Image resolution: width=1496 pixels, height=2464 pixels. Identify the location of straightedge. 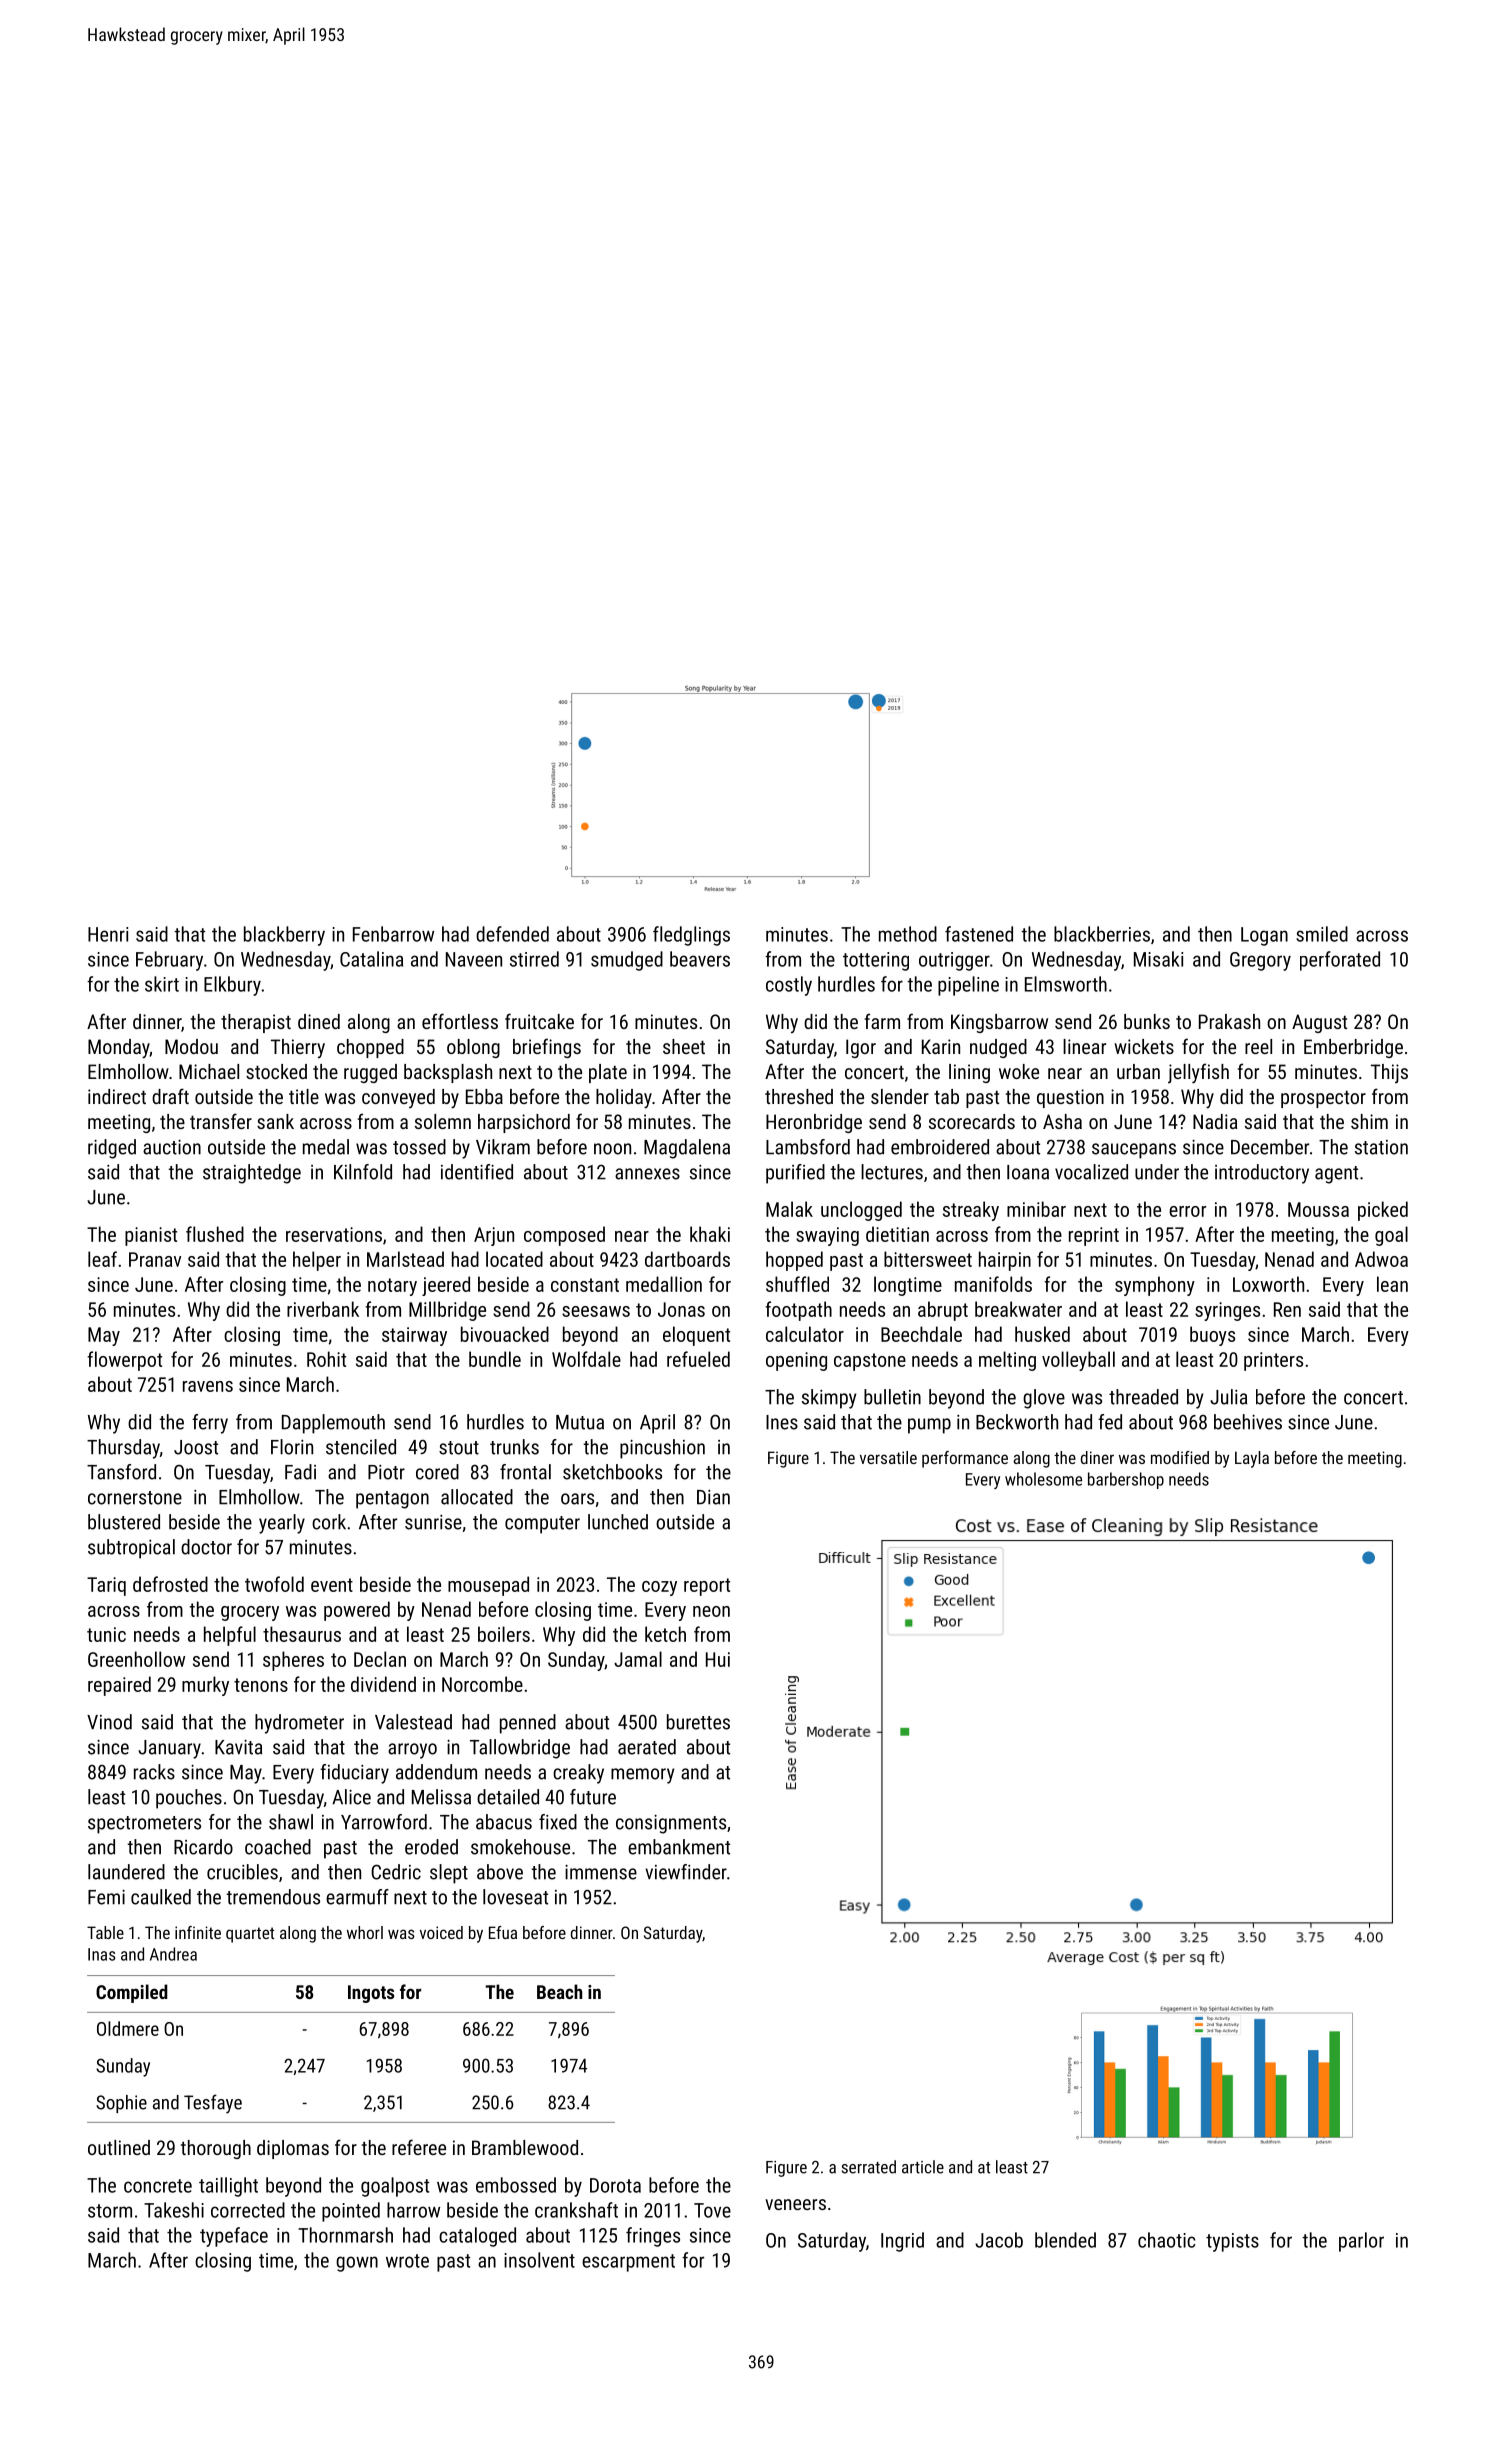
(252, 1174).
